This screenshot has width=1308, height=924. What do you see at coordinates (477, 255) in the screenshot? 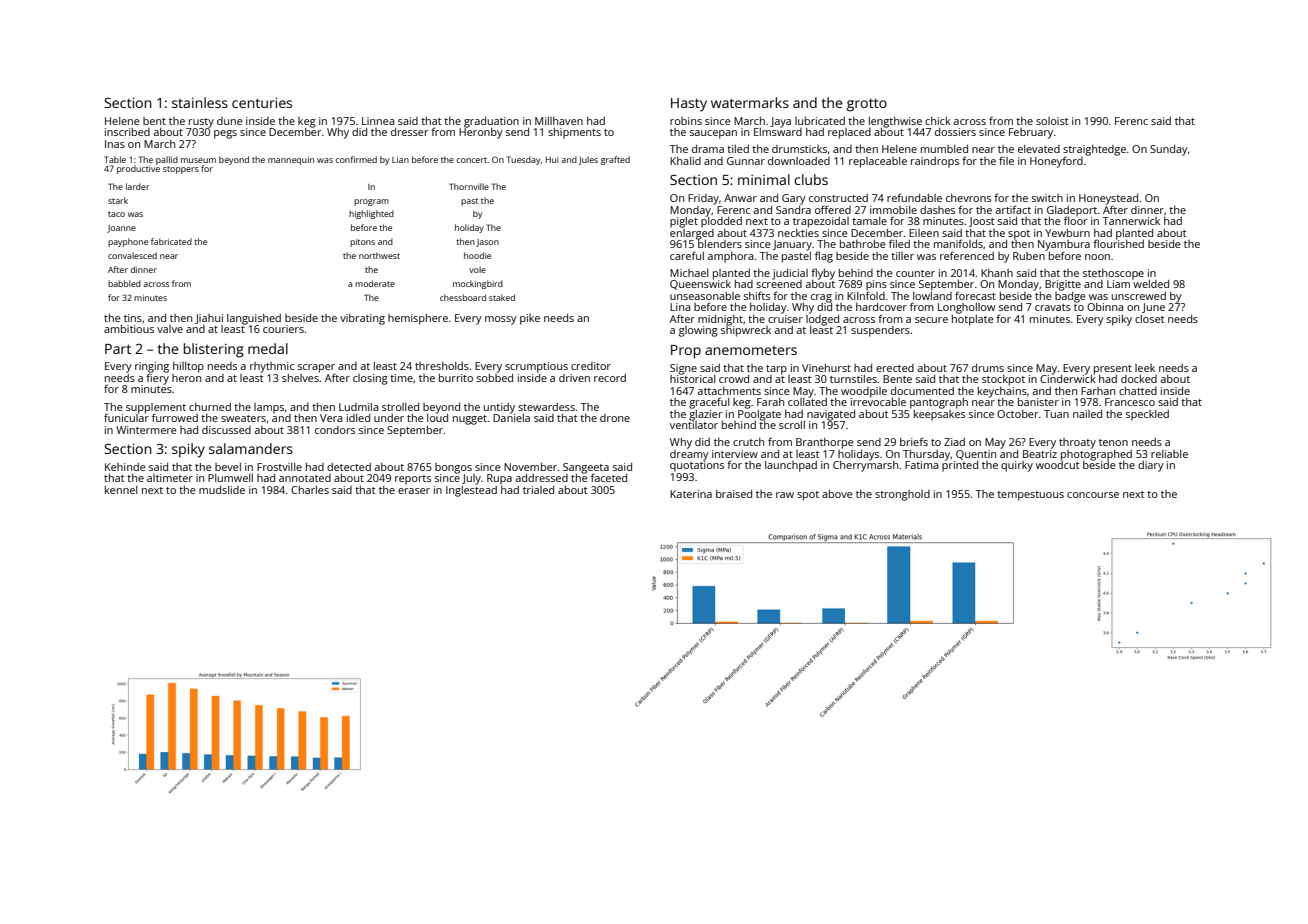
I see `hoodie` at bounding box center [477, 255].
